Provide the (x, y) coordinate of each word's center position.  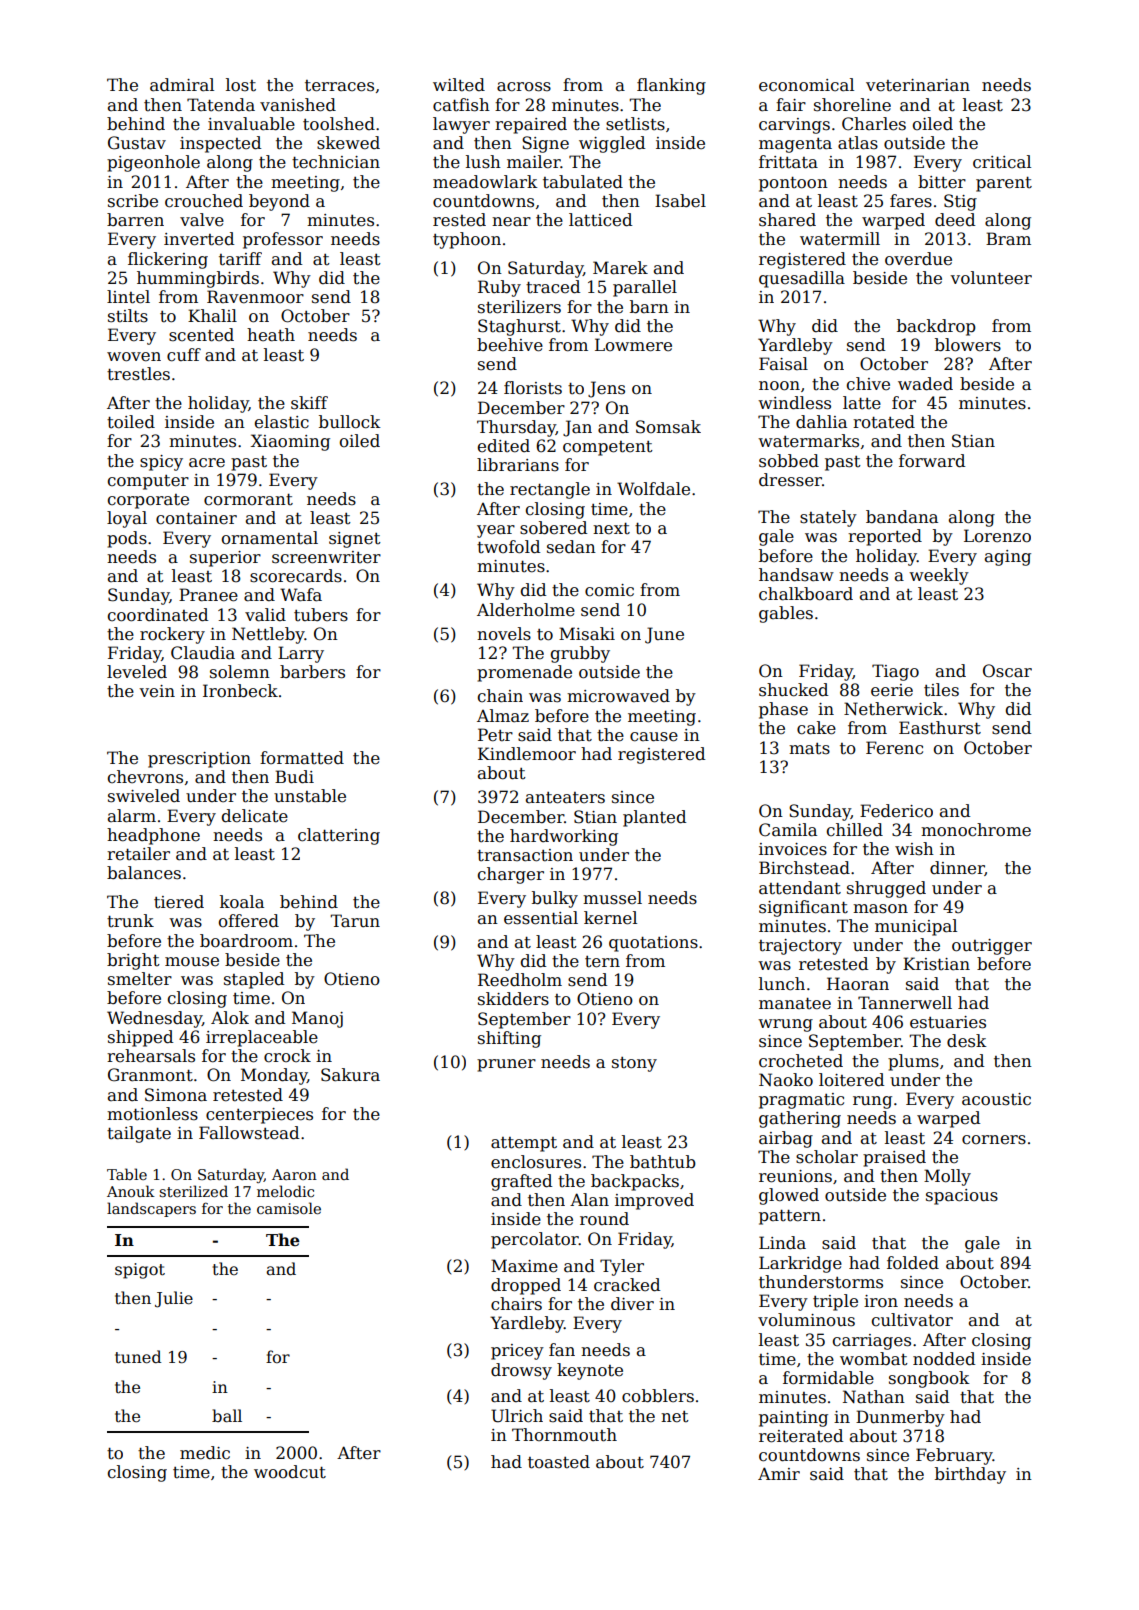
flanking (671, 86)
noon (779, 386)
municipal (916, 927)
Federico (896, 811)
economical (806, 85)
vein (157, 691)
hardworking (564, 837)
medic (205, 1453)
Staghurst (519, 327)
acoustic (996, 1099)
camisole (289, 1208)
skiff (309, 403)
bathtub (663, 1162)
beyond (279, 202)
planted (654, 818)
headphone (153, 836)
